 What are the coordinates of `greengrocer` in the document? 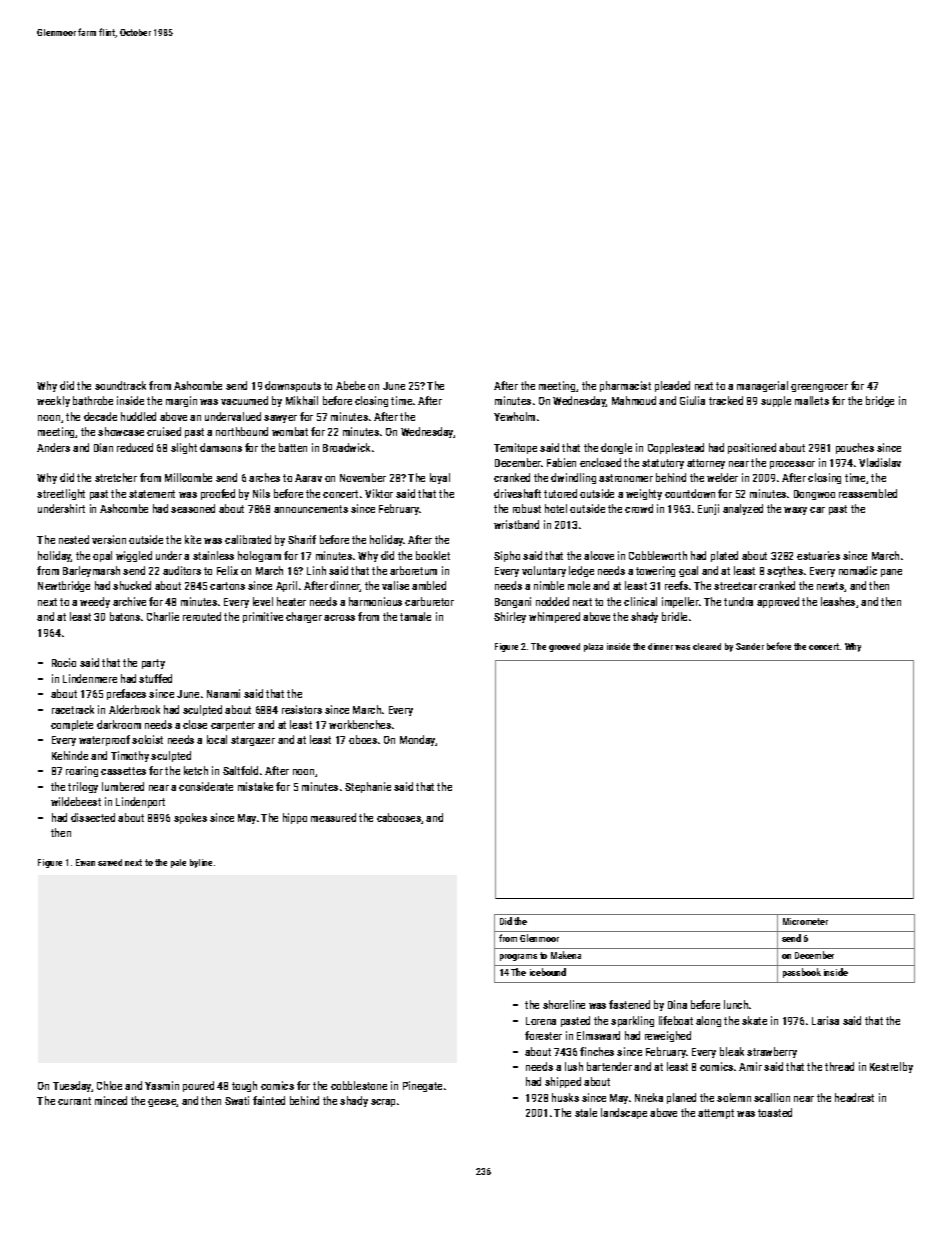 It's located at (819, 388).
